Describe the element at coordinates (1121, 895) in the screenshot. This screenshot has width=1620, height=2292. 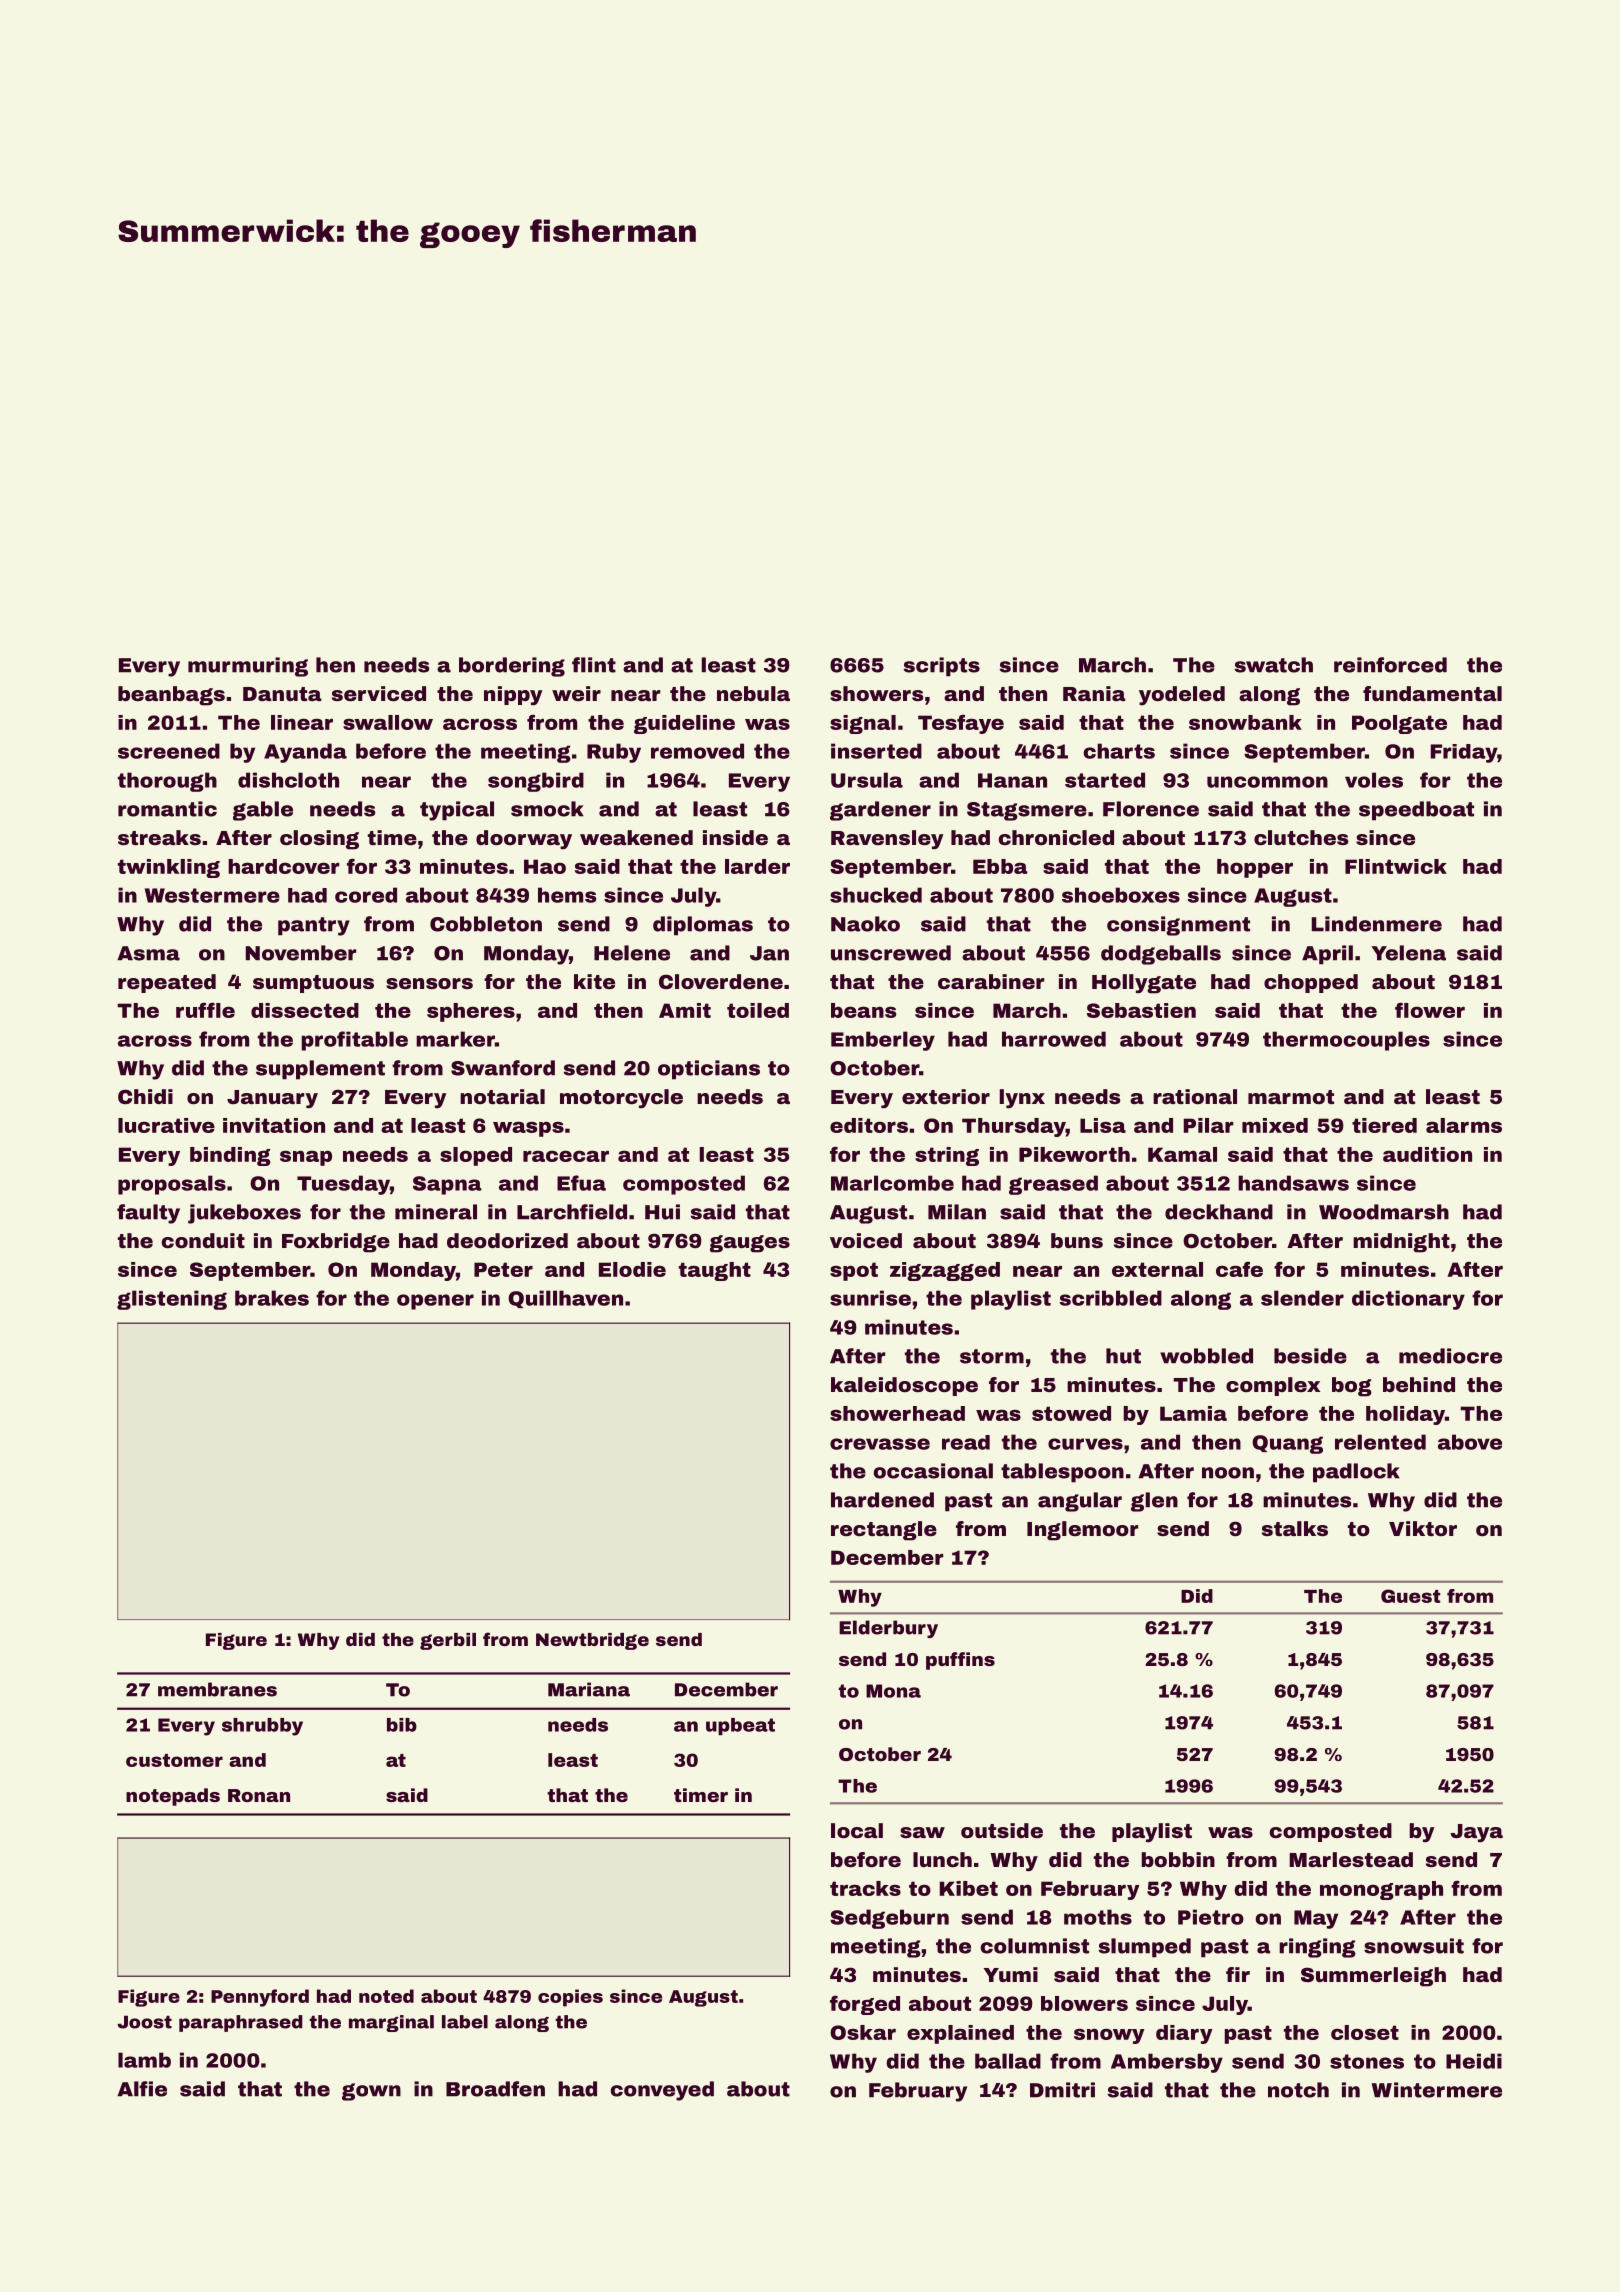
I see `shoeboxes` at that location.
